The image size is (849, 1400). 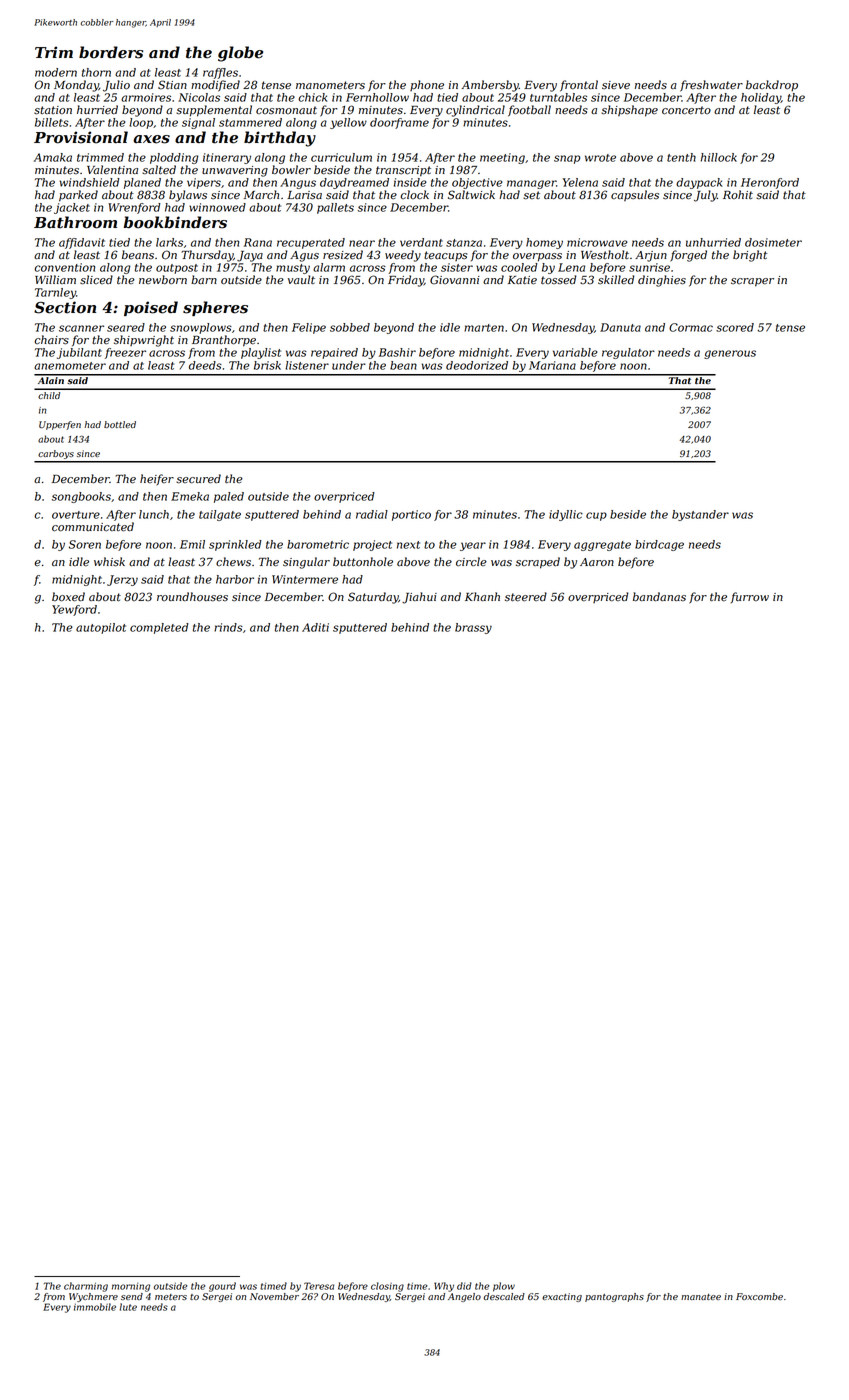 What do you see at coordinates (701, 1297) in the document?
I see `manatee` at bounding box center [701, 1297].
